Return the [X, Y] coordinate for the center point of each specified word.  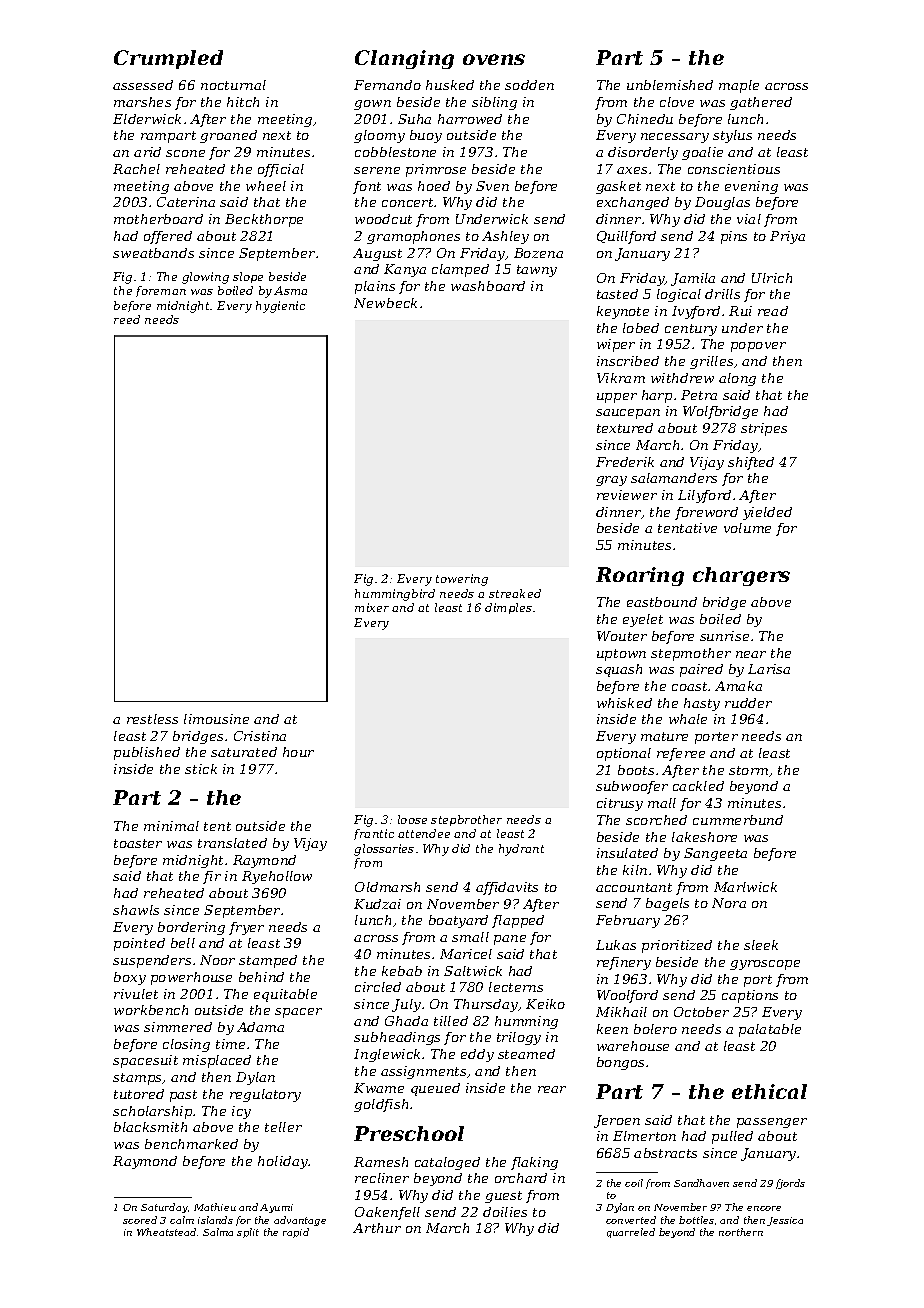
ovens [494, 59]
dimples [508, 608]
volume [747, 528]
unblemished [670, 85]
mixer [372, 607]
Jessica [785, 1221]
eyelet [643, 620]
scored [140, 1220]
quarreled [631, 1233]
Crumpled [168, 59]
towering [462, 580]
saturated [244, 752]
